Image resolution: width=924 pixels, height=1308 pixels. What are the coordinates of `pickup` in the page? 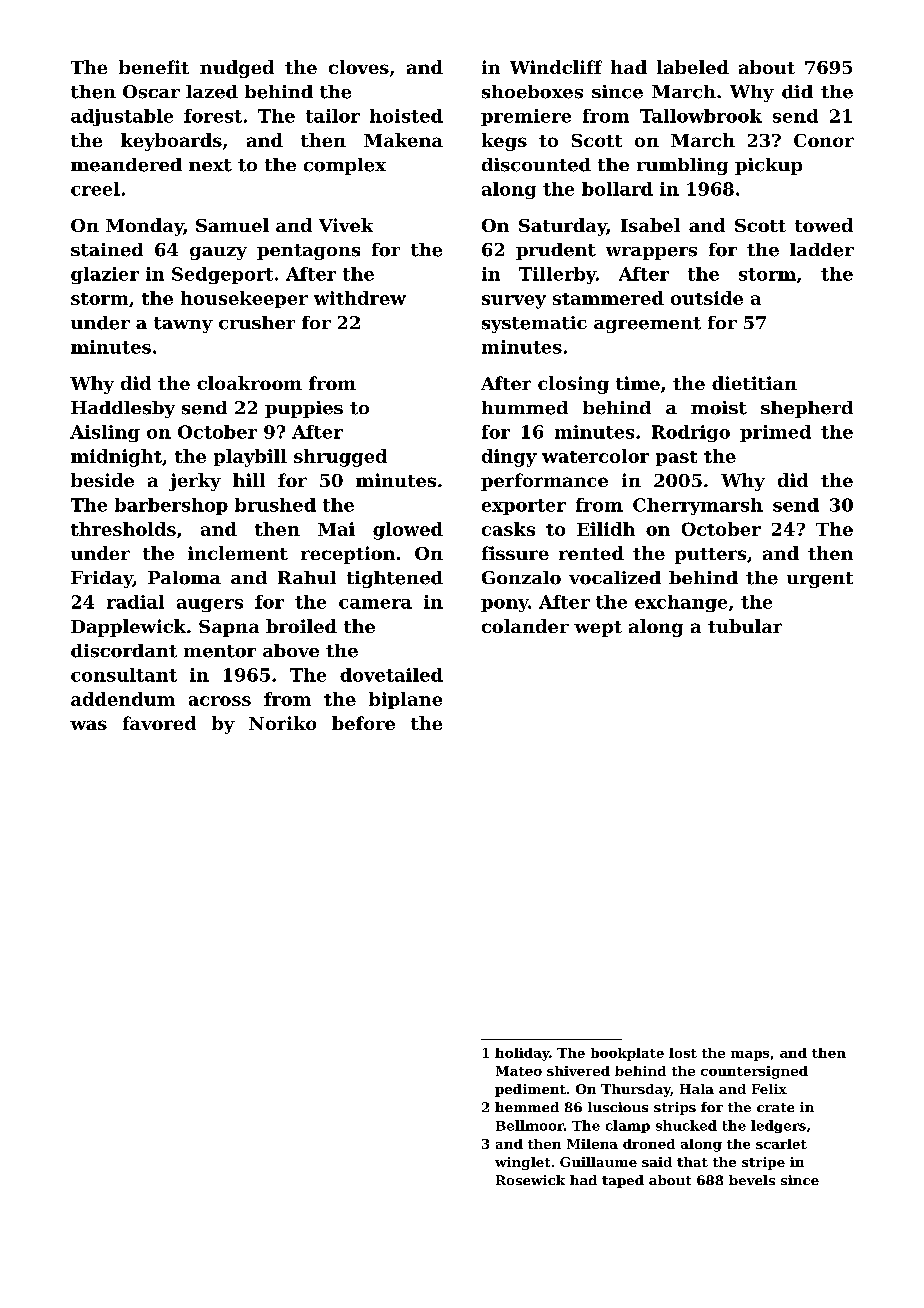 It's located at (768, 166).
